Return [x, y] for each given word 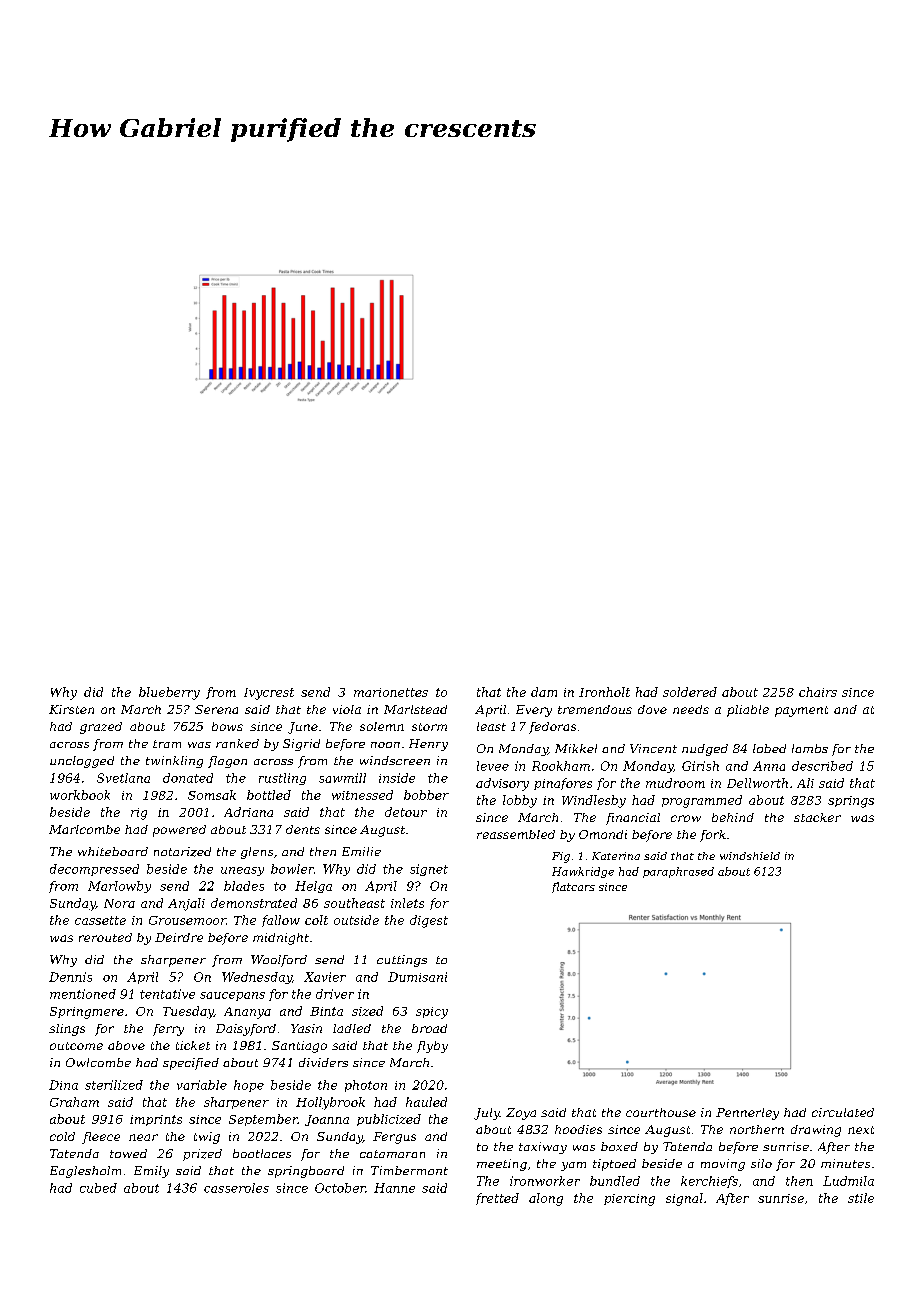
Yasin [306, 1028]
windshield [750, 856]
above [126, 1045]
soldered [690, 692]
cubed [98, 1188]
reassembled [516, 834]
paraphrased [678, 872]
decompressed [94, 870]
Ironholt [604, 692]
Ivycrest [269, 694]
